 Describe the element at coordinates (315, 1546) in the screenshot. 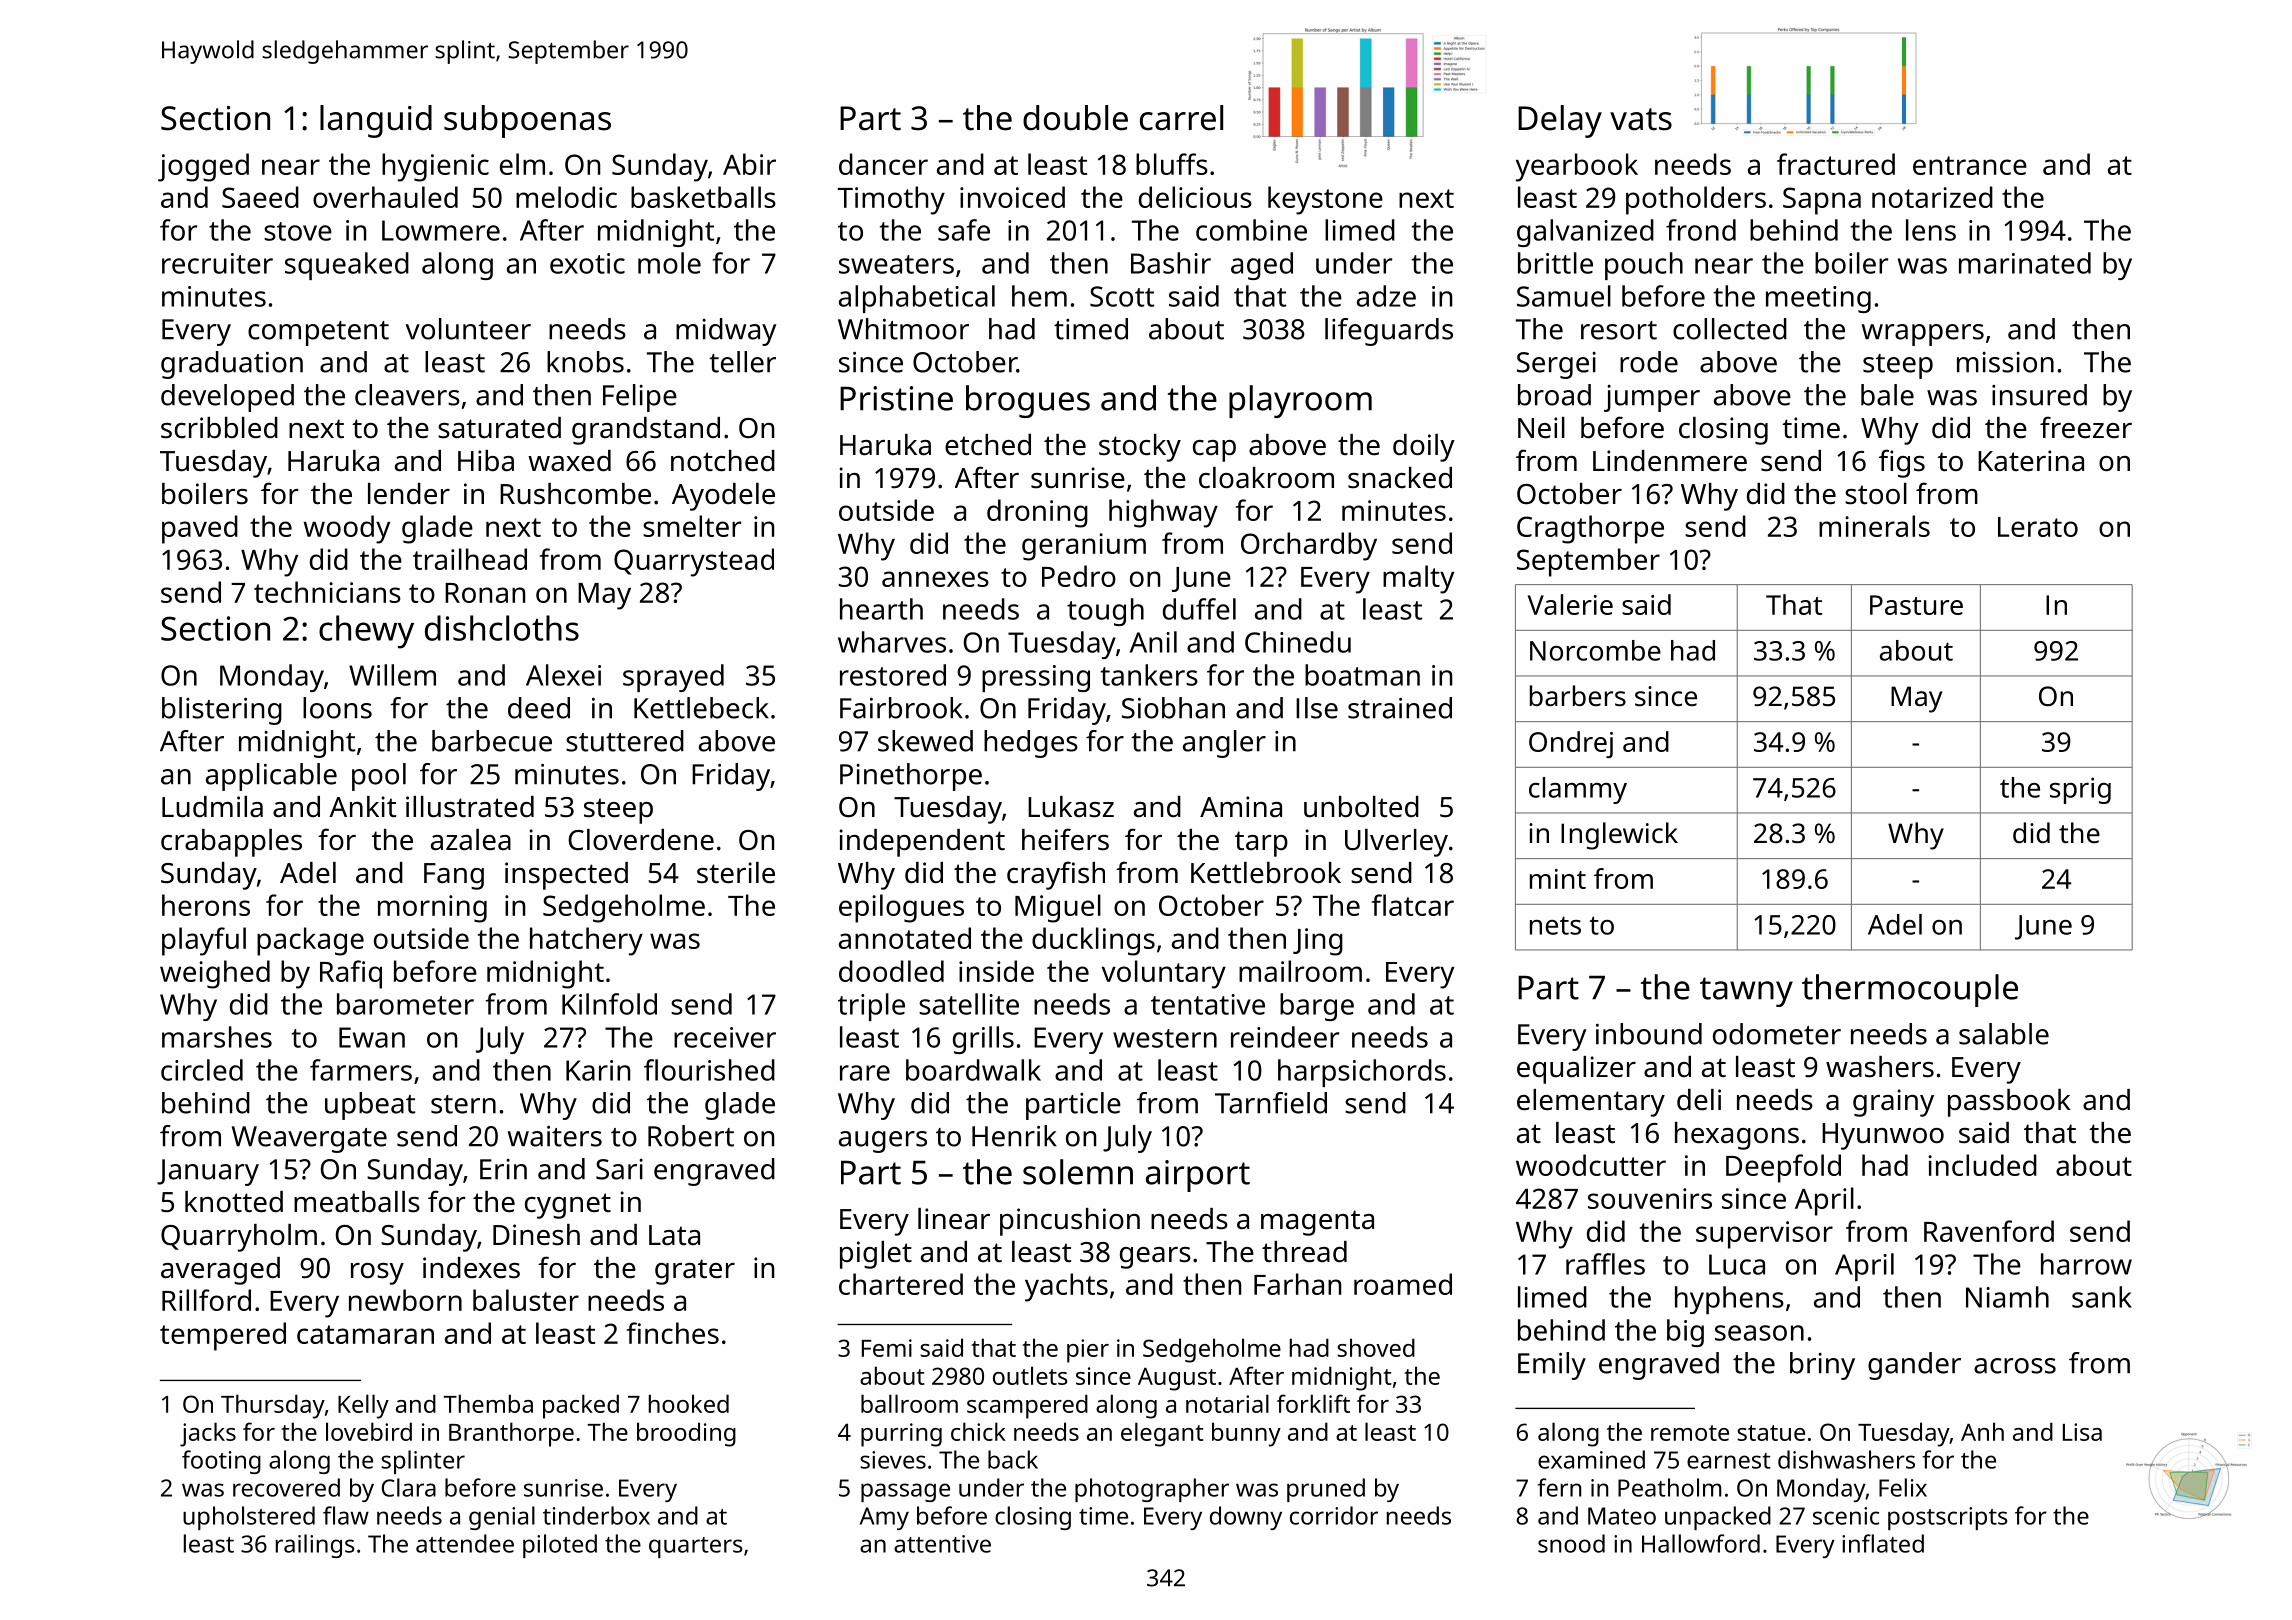

I see `railings` at that location.
